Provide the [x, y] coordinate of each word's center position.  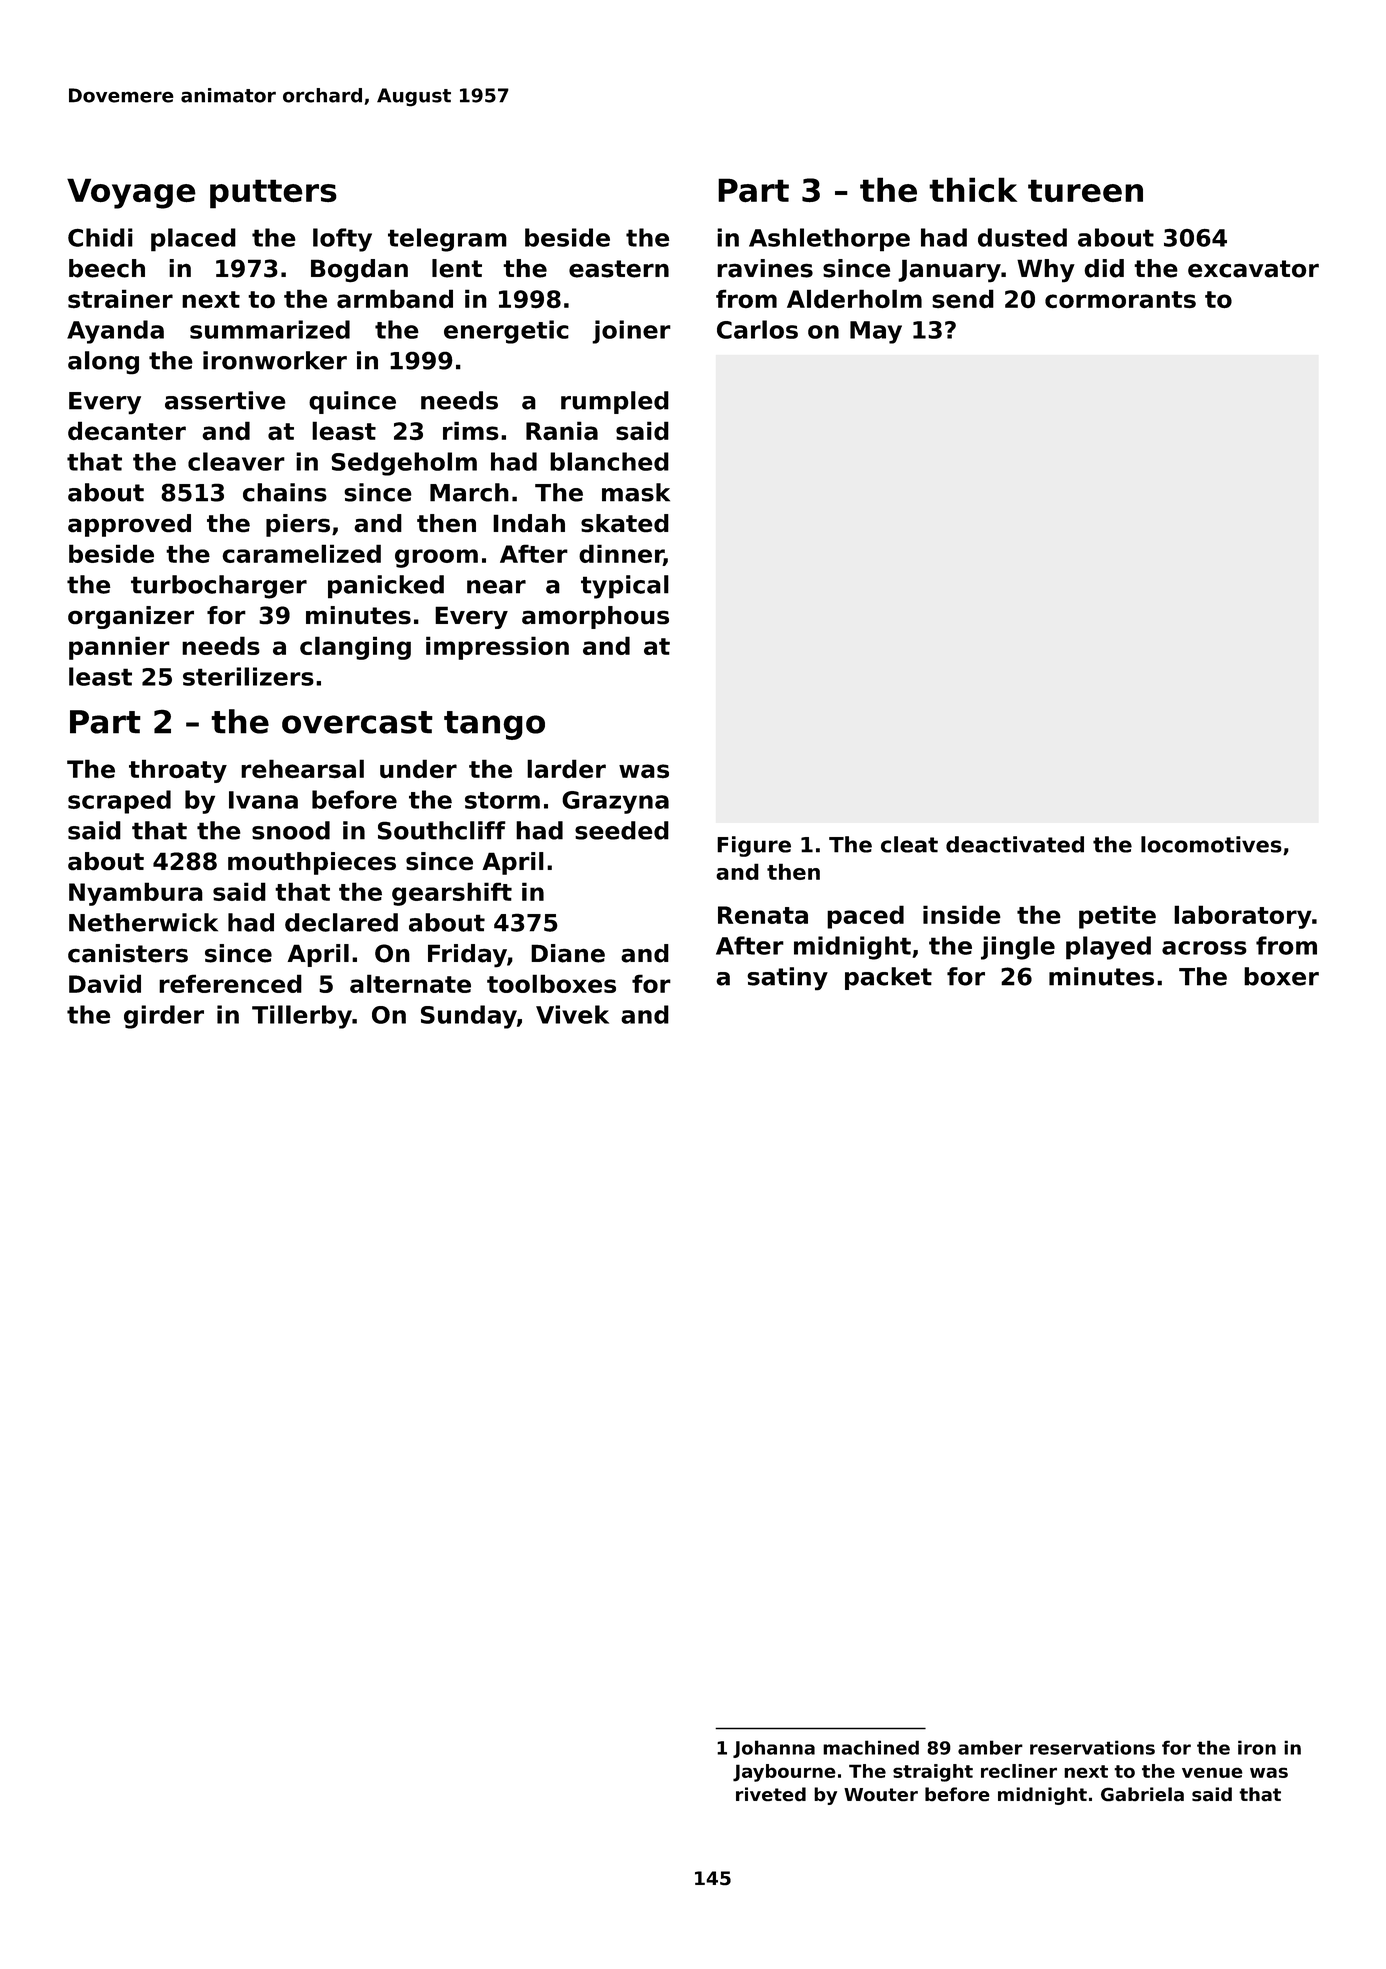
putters [273, 194]
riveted [771, 1794]
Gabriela [1142, 1794]
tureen [1085, 190]
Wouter [881, 1795]
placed [193, 240]
